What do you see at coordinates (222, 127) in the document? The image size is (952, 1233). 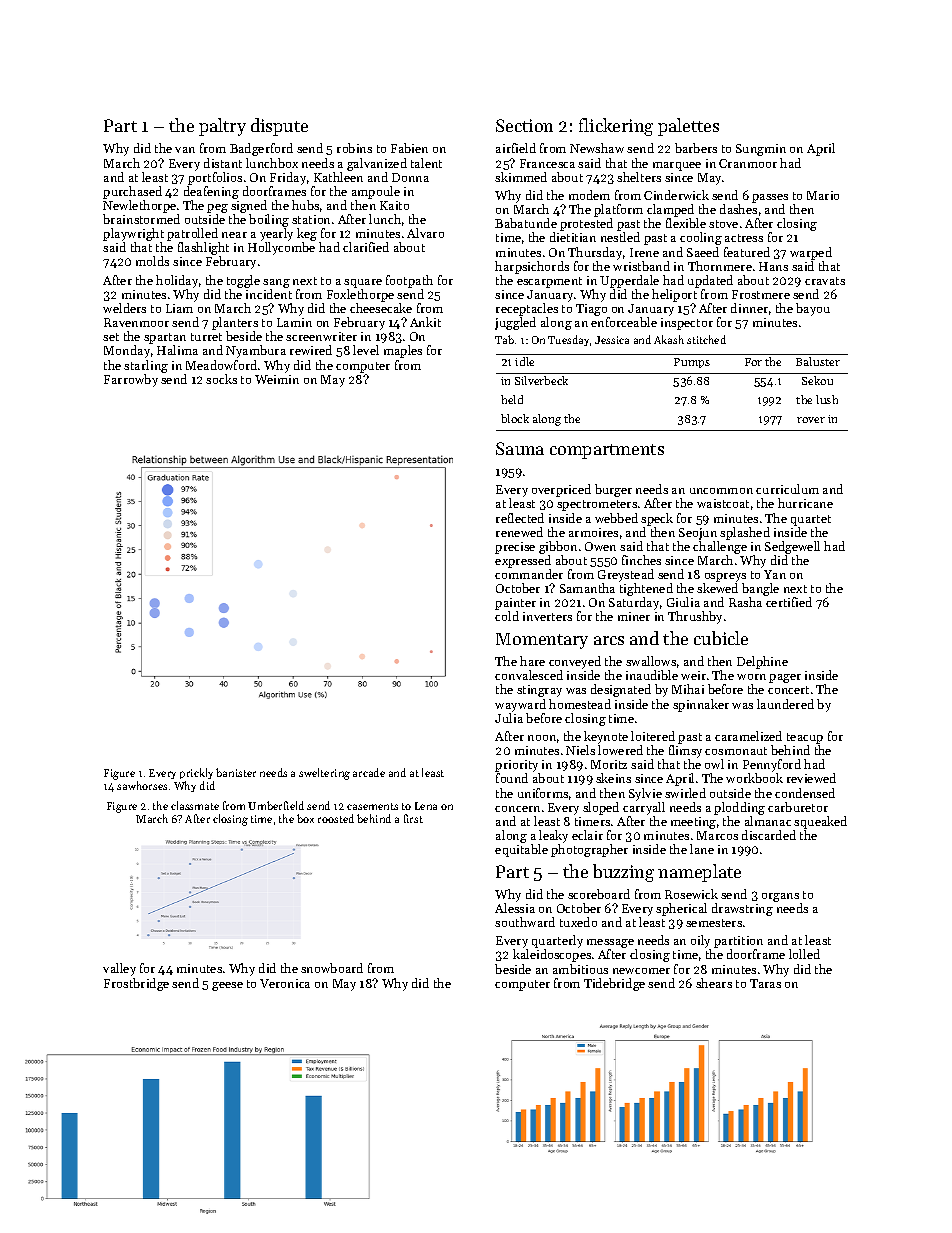 I see `paltry` at bounding box center [222, 127].
